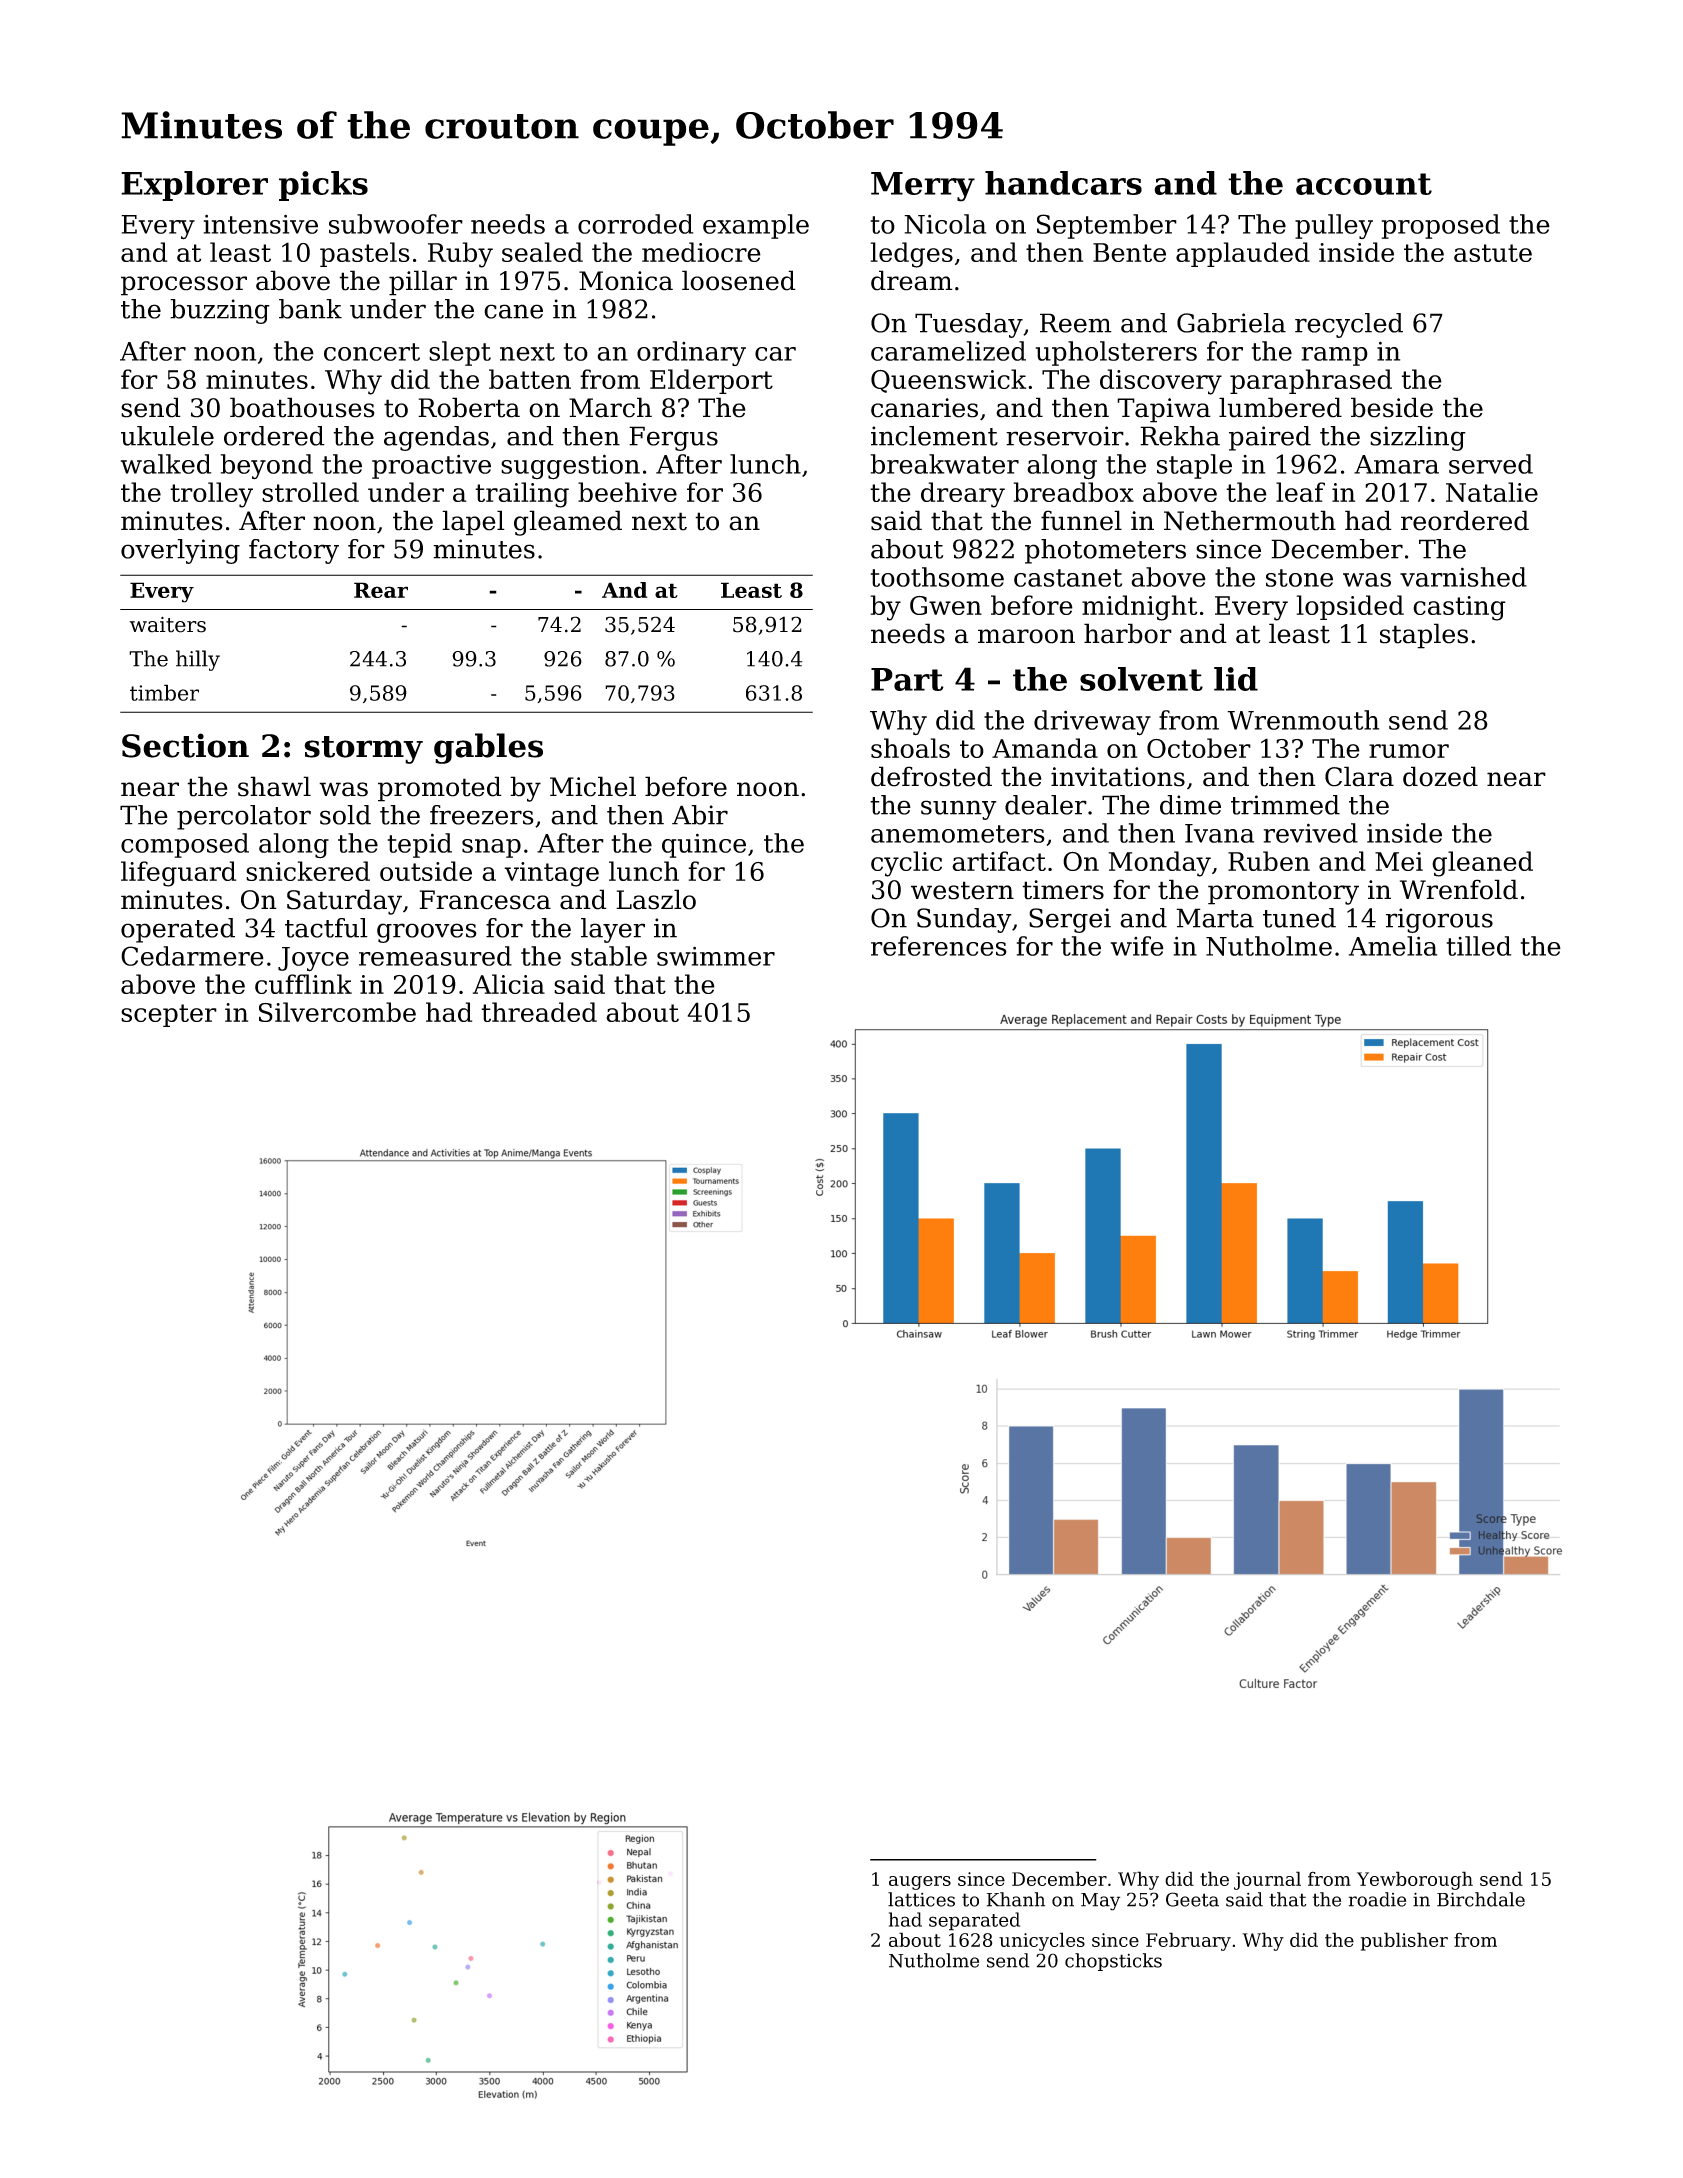  What do you see at coordinates (1016, 1899) in the document?
I see `Khanh` at bounding box center [1016, 1899].
